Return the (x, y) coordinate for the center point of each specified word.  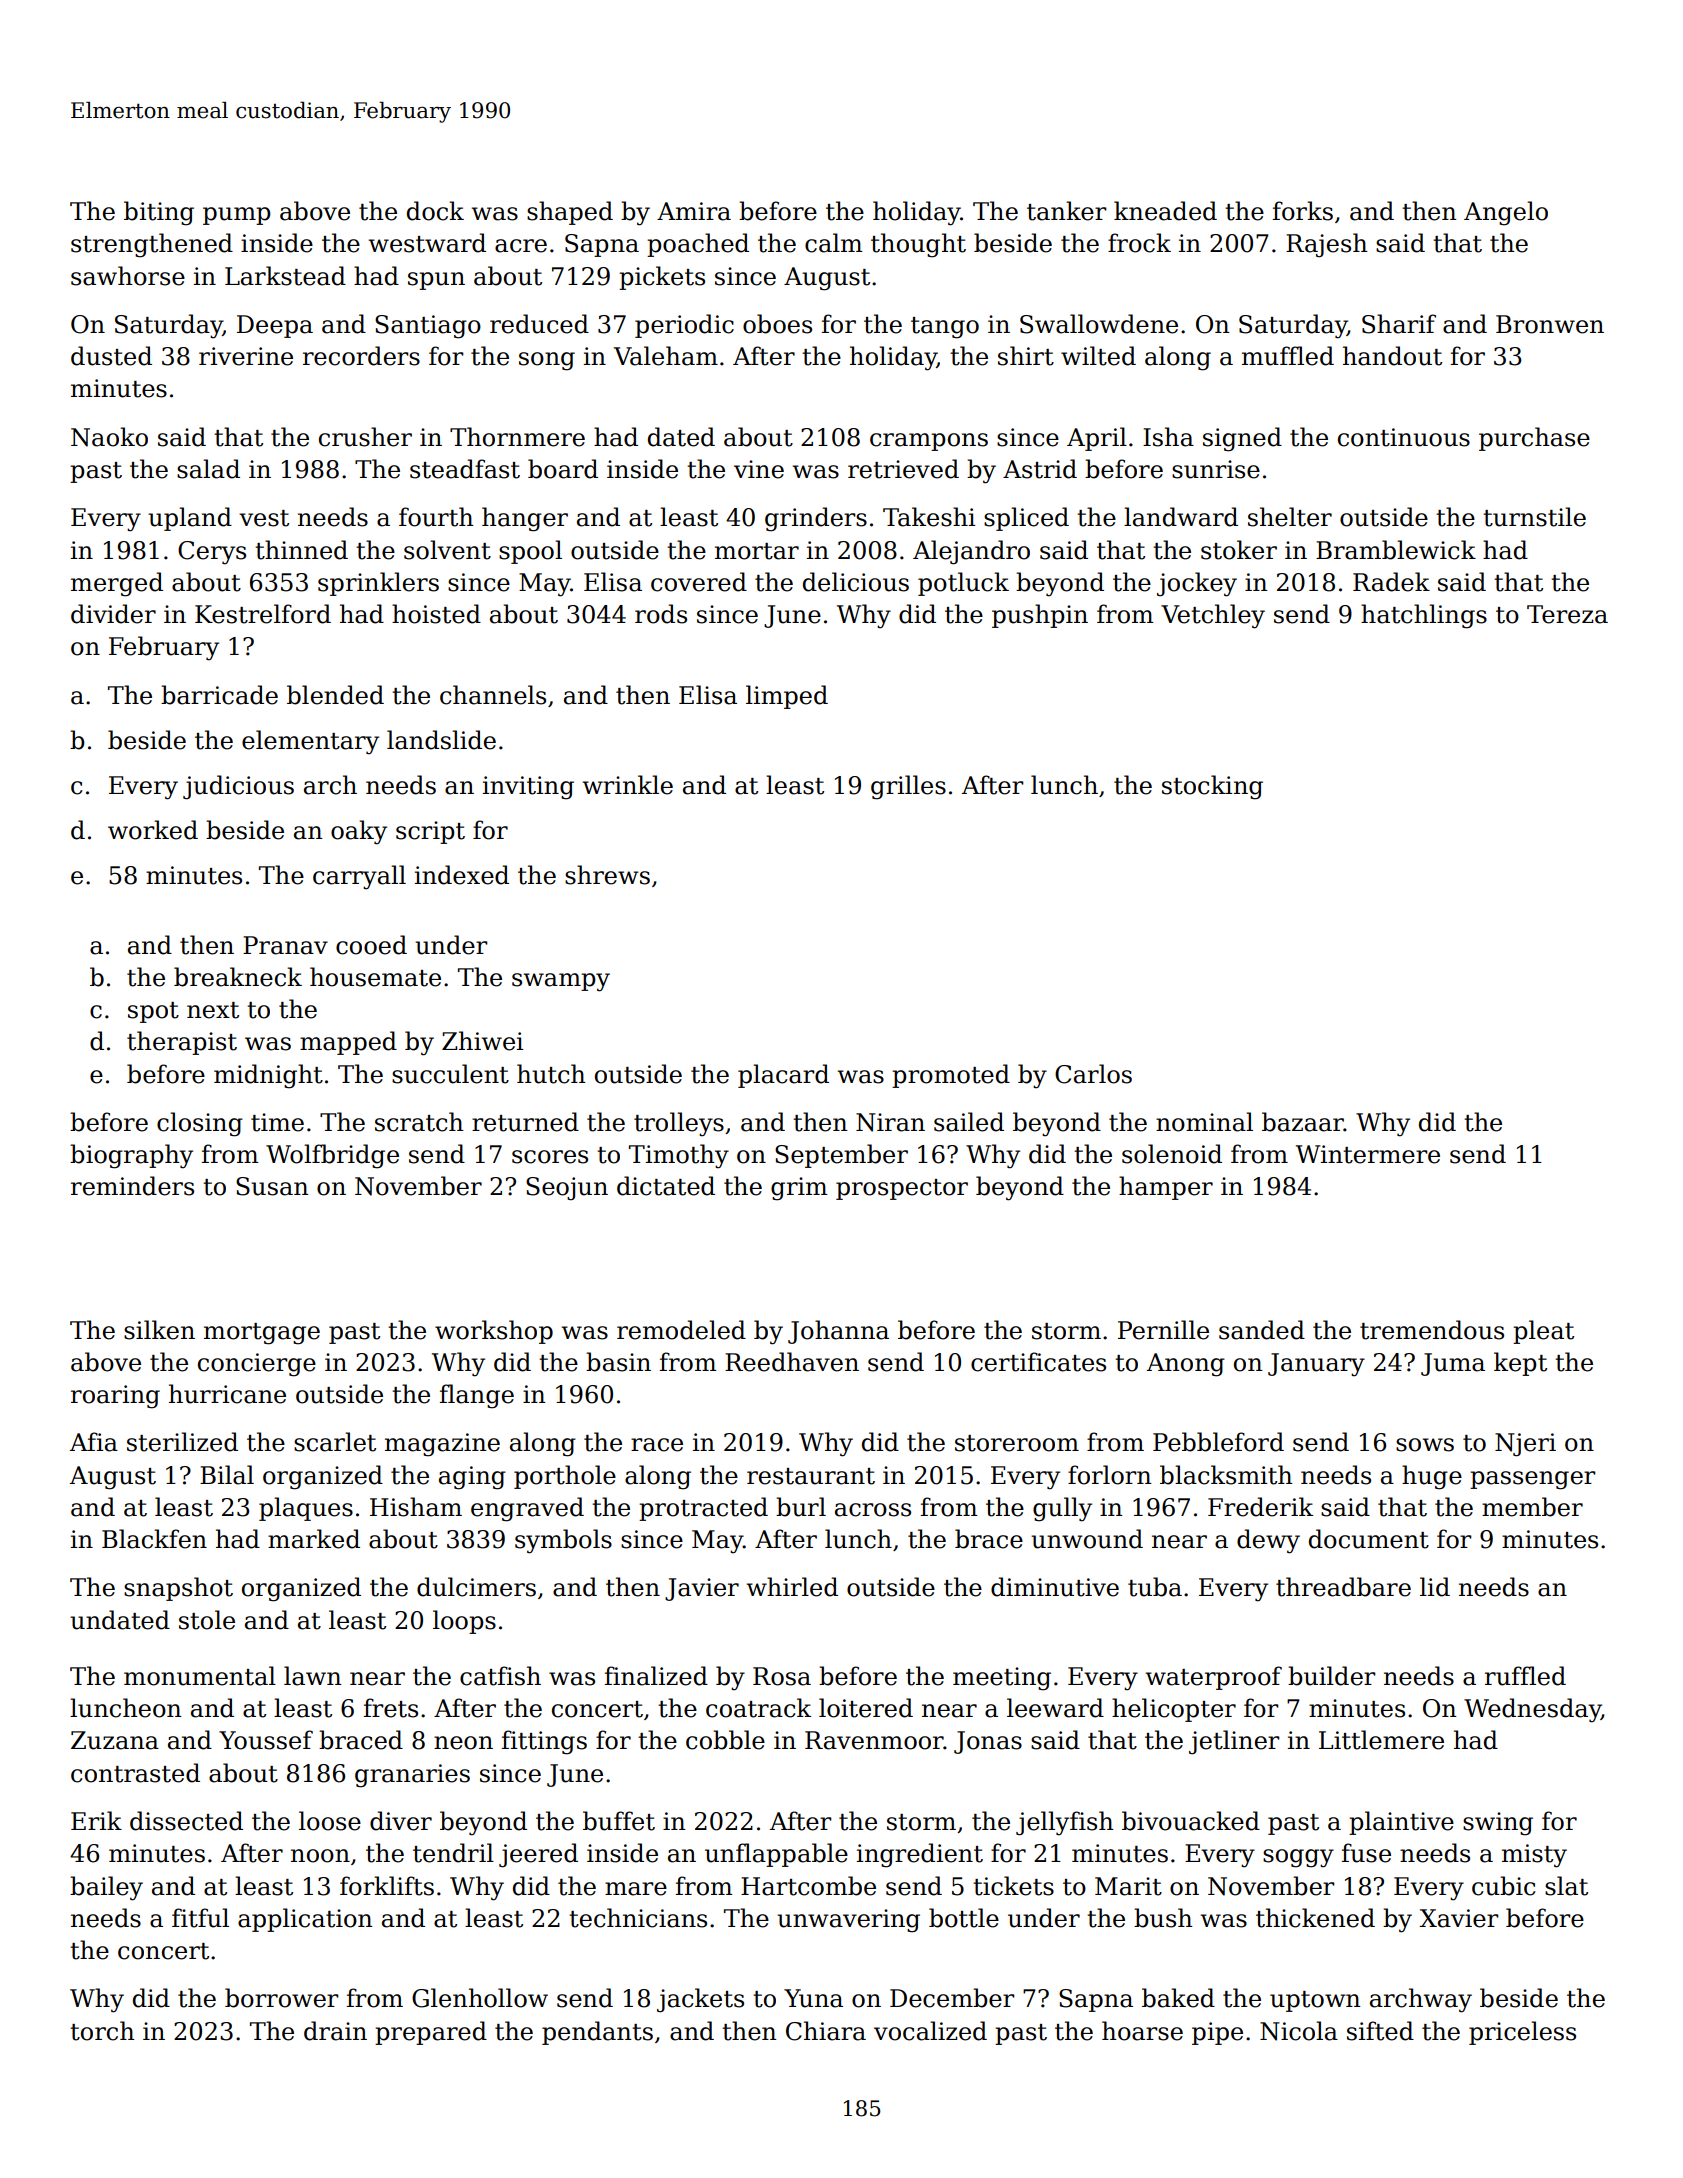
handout (1392, 356)
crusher (365, 437)
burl (801, 1507)
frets (391, 1708)
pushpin (1040, 616)
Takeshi (929, 517)
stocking (1212, 787)
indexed (462, 875)
